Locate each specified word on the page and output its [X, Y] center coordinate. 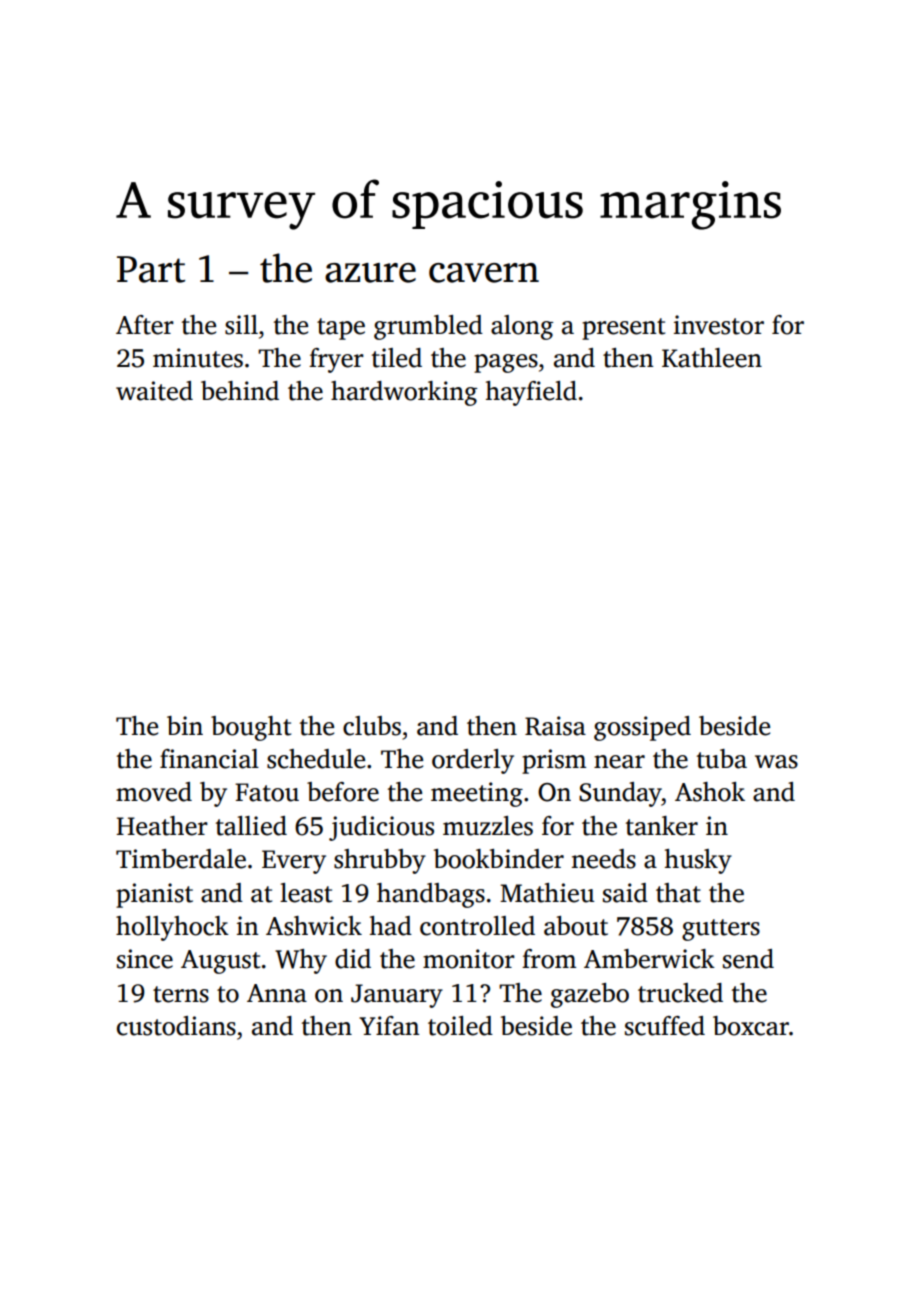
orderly [473, 761]
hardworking [404, 393]
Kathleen [712, 358]
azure [370, 273]
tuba [722, 759]
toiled [460, 1026]
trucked [680, 993]
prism [554, 761]
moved [154, 792]
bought [251, 728]
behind [240, 391]
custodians [176, 1026]
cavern [484, 273]
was [776, 762]
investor [719, 325]
